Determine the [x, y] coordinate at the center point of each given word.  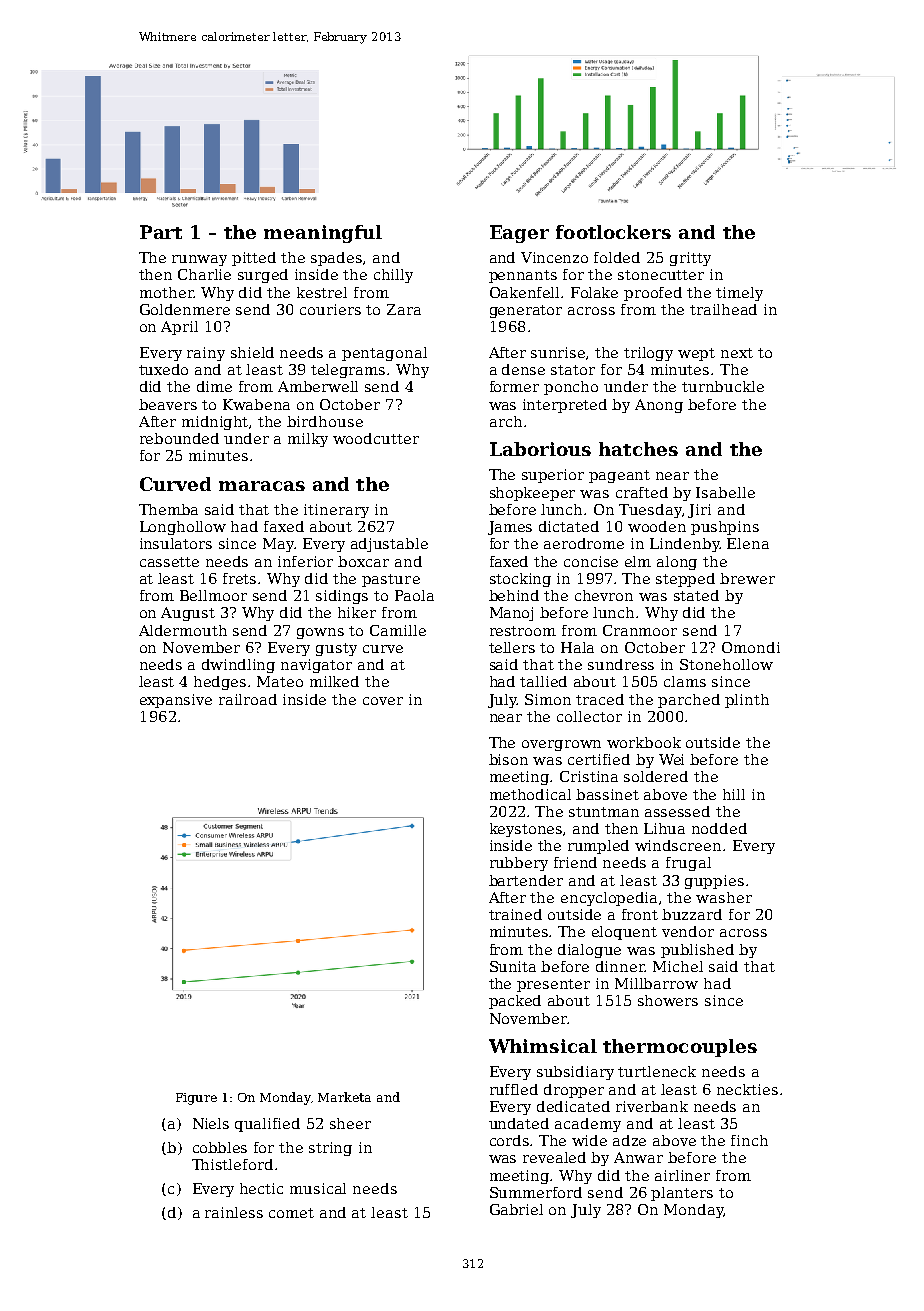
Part [161, 232]
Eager [519, 234]
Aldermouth [183, 630]
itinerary [336, 511]
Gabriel [516, 1209]
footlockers [613, 232]
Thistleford [232, 1164]
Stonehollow [726, 664]
